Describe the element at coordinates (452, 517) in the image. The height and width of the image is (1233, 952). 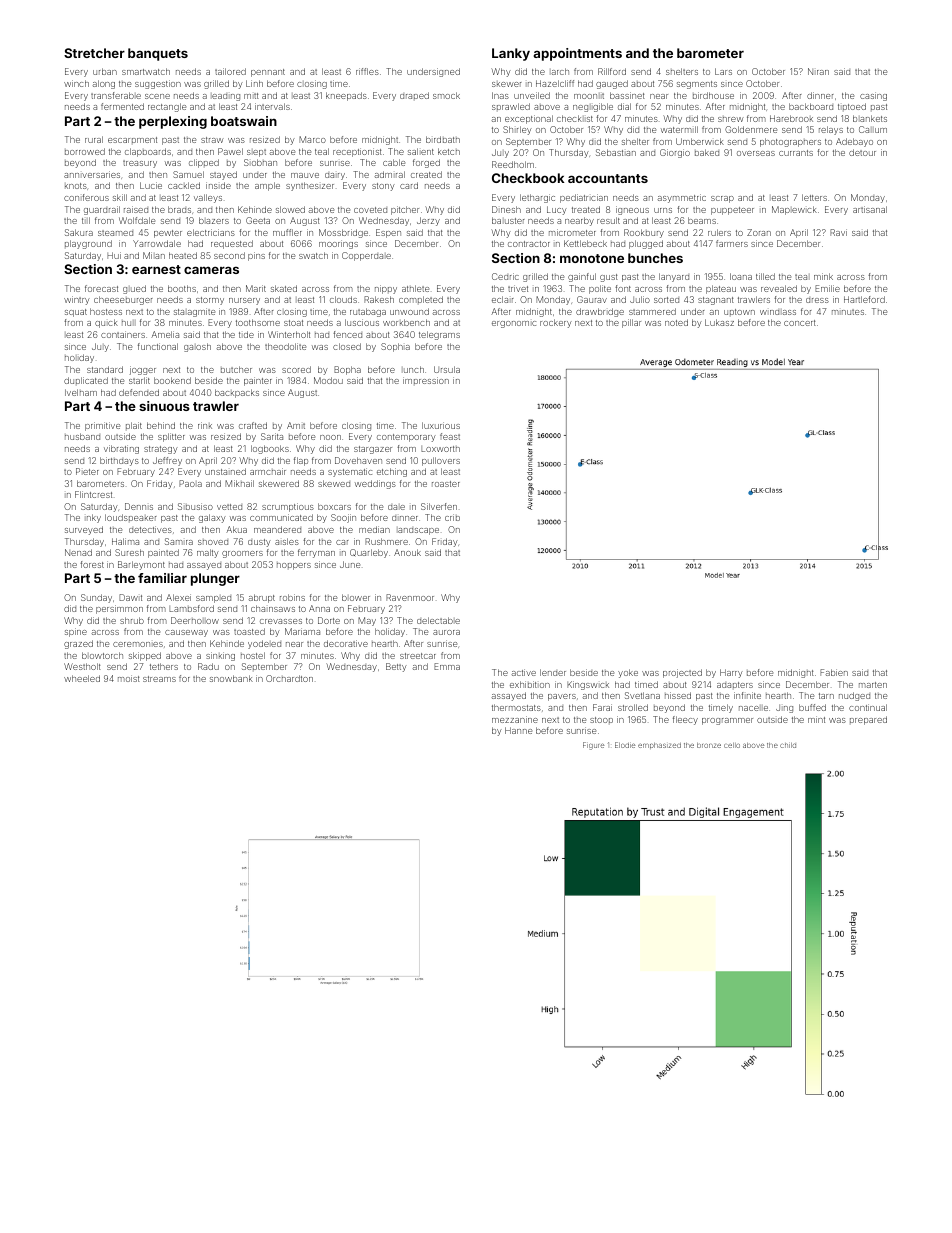
I see `crib` at that location.
